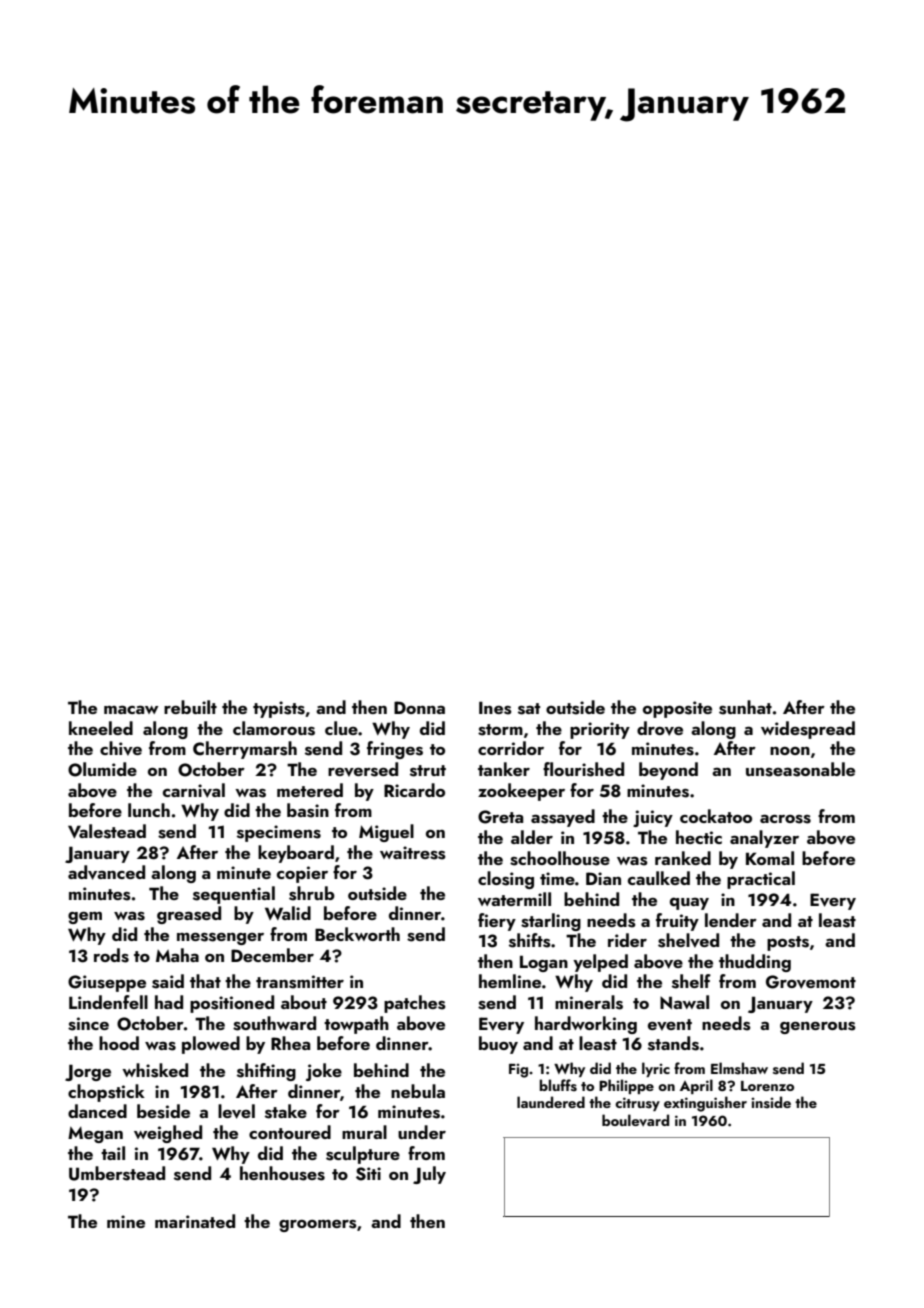  I want to click on Elmshaw, so click(739, 1068).
